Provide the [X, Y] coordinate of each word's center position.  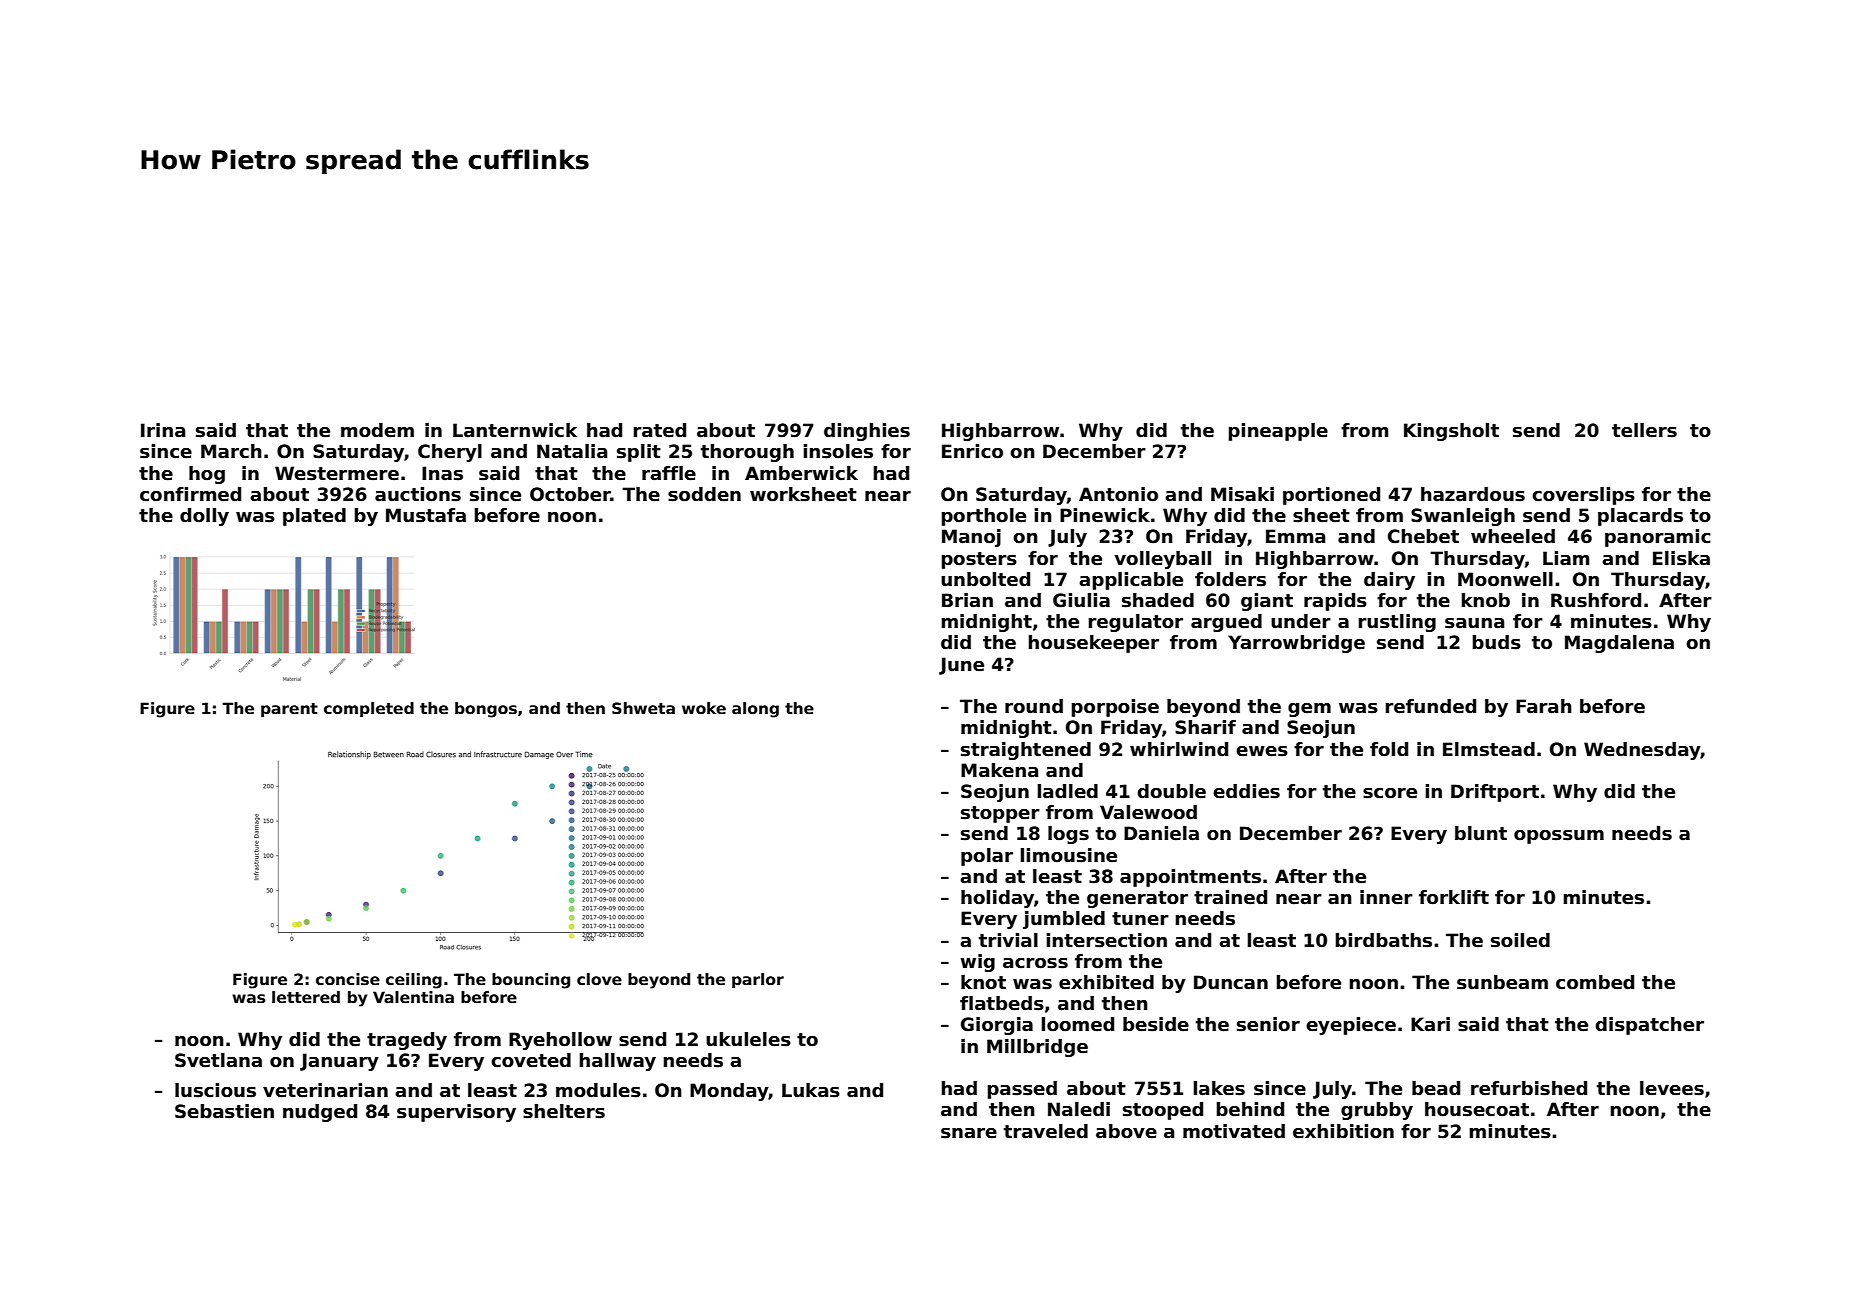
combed [1595, 982]
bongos [486, 710]
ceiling [414, 981]
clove [599, 979]
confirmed [190, 494]
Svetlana [218, 1060]
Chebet [1423, 536]
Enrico [972, 451]
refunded [1430, 706]
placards [1640, 517]
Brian [967, 600]
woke [704, 708]
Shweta [643, 708]
